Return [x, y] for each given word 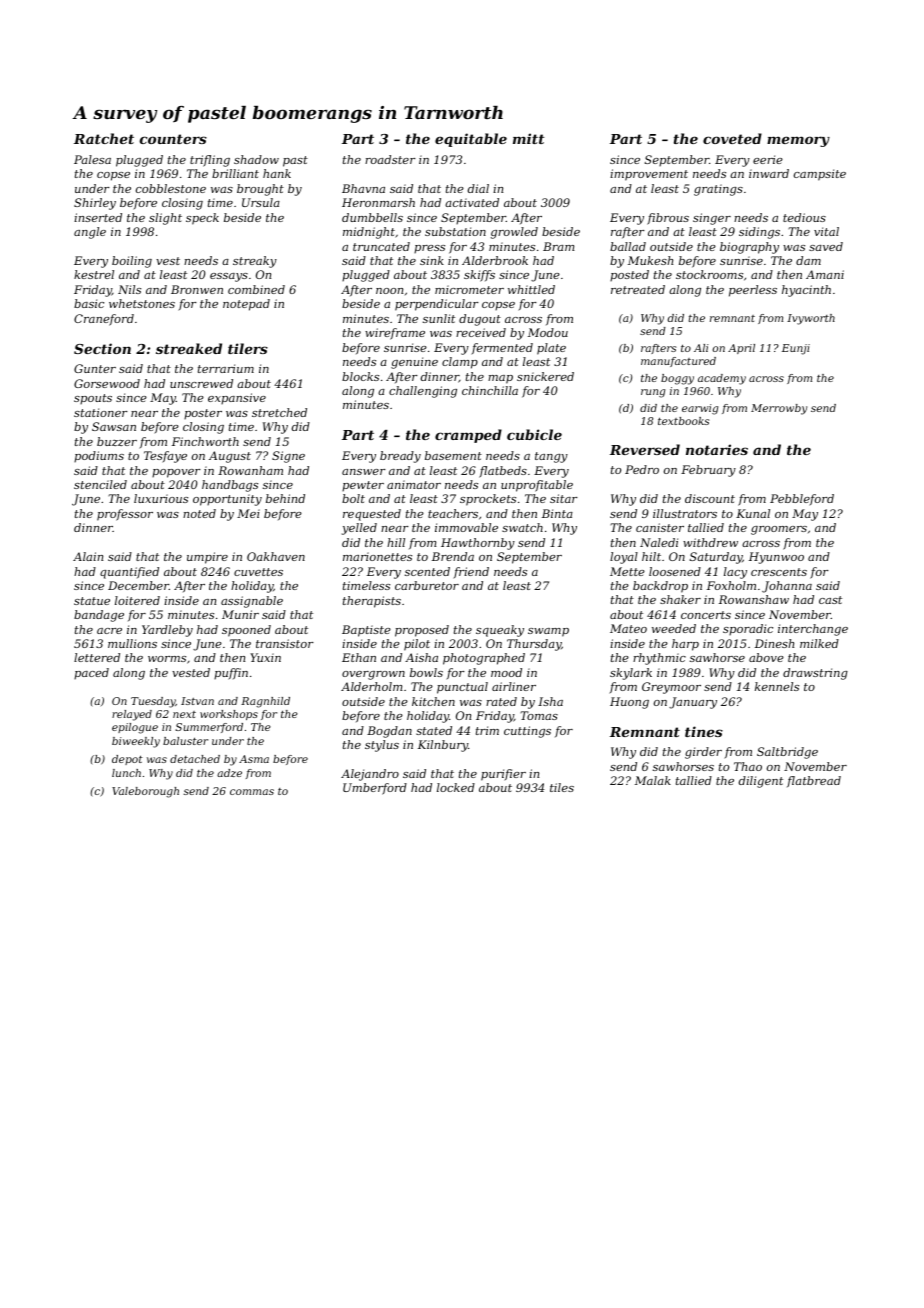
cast [830, 600]
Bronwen [197, 289]
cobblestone [171, 188]
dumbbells [372, 217]
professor [125, 515]
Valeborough [145, 792]
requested [372, 515]
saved [826, 246]
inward [769, 173]
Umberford [375, 789]
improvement [649, 175]
